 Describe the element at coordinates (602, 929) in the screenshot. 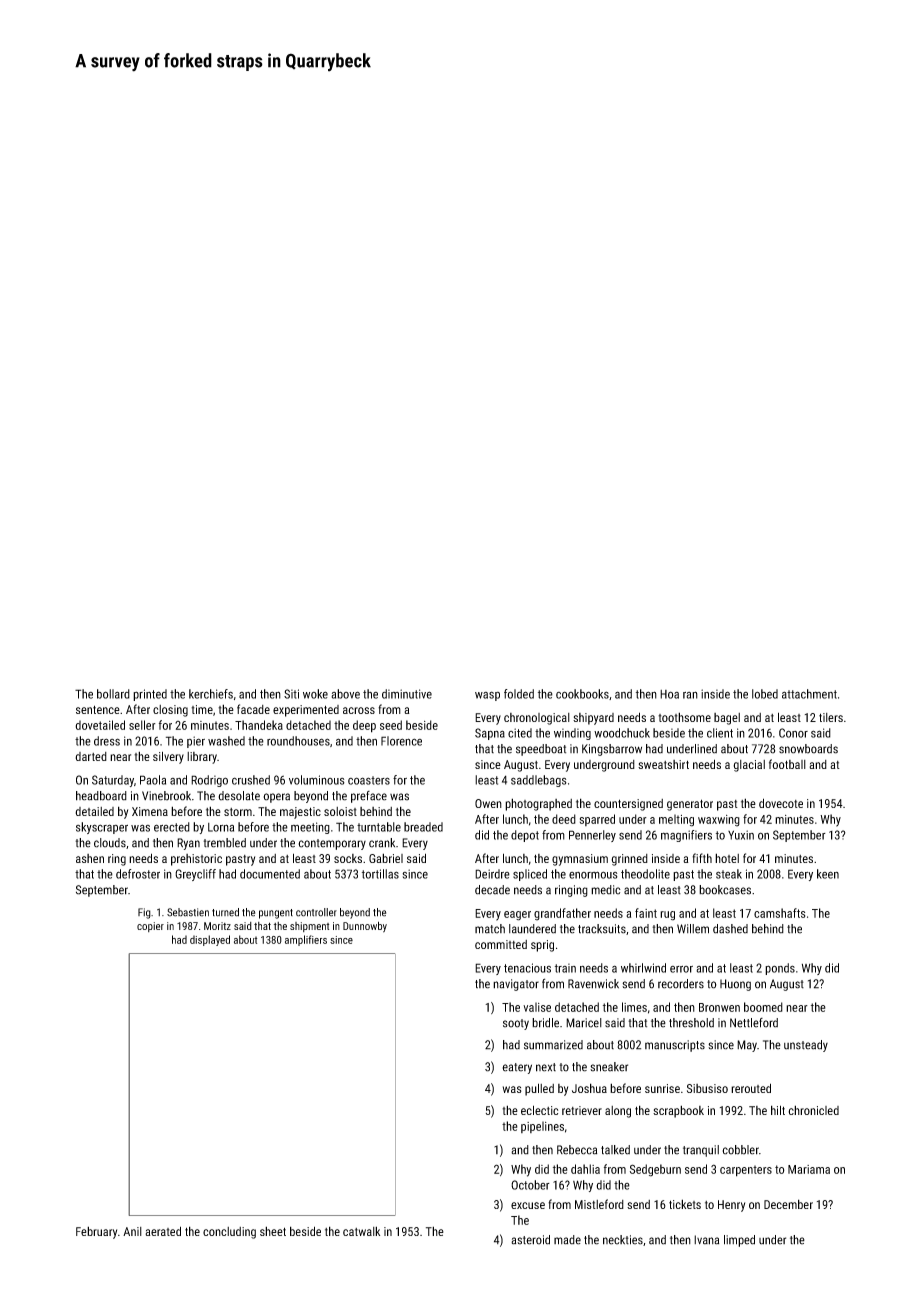

I see `tracksuits` at that location.
